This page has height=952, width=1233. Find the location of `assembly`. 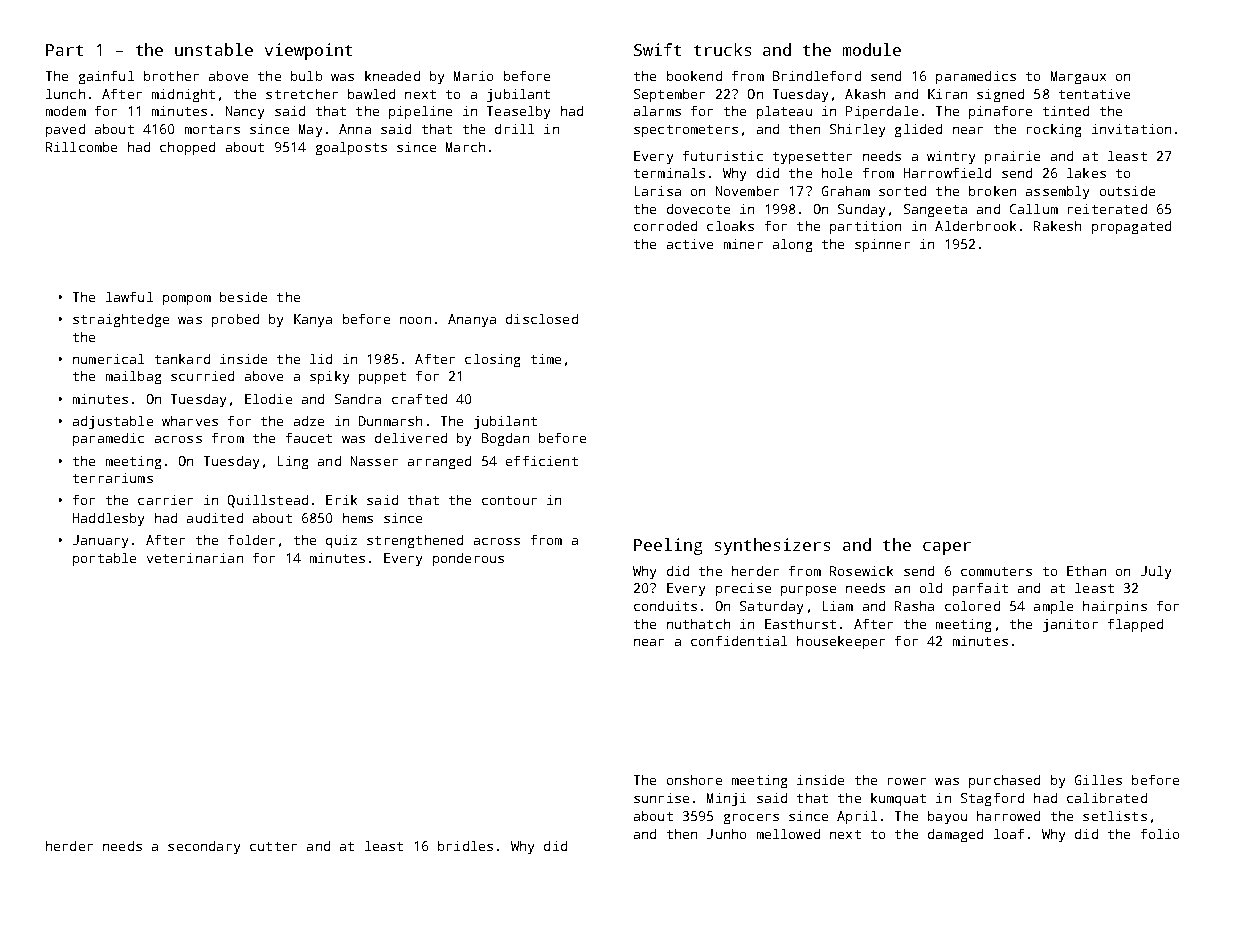

assembly is located at coordinates (1057, 192).
